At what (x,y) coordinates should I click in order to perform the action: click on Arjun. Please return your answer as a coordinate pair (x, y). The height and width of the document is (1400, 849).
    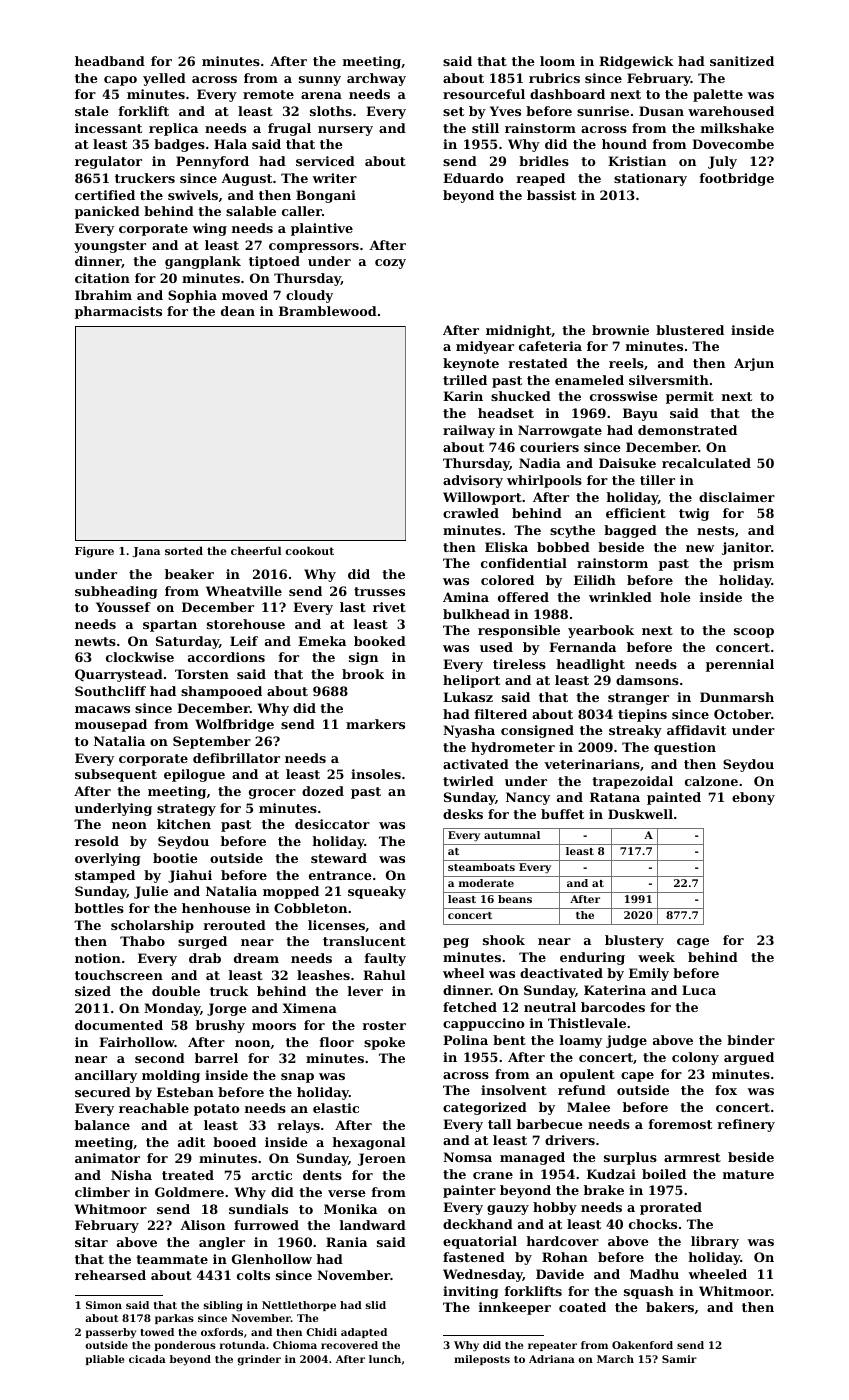
    Looking at the image, I should click on (754, 364).
